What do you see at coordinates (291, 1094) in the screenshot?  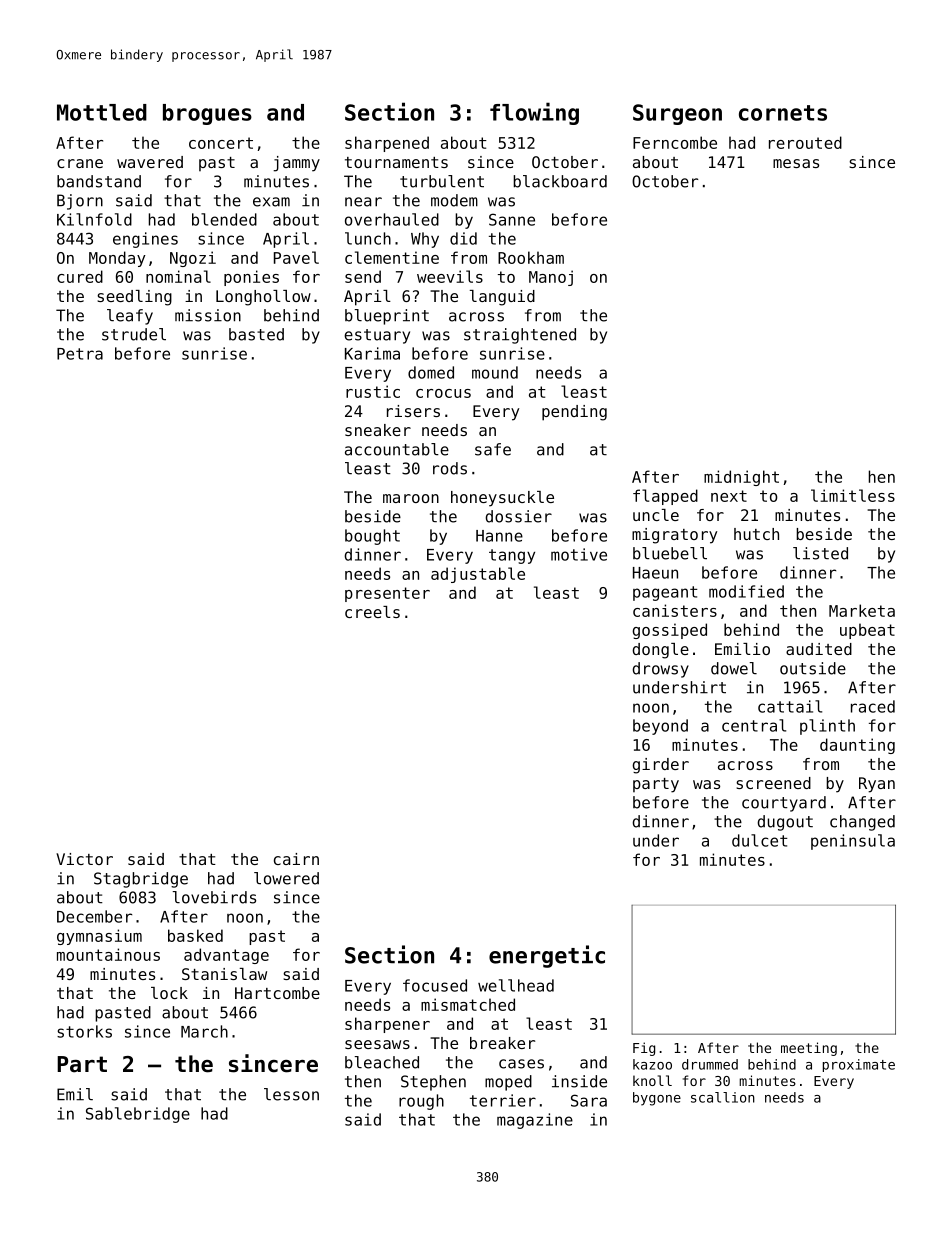 I see `lesson` at bounding box center [291, 1094].
